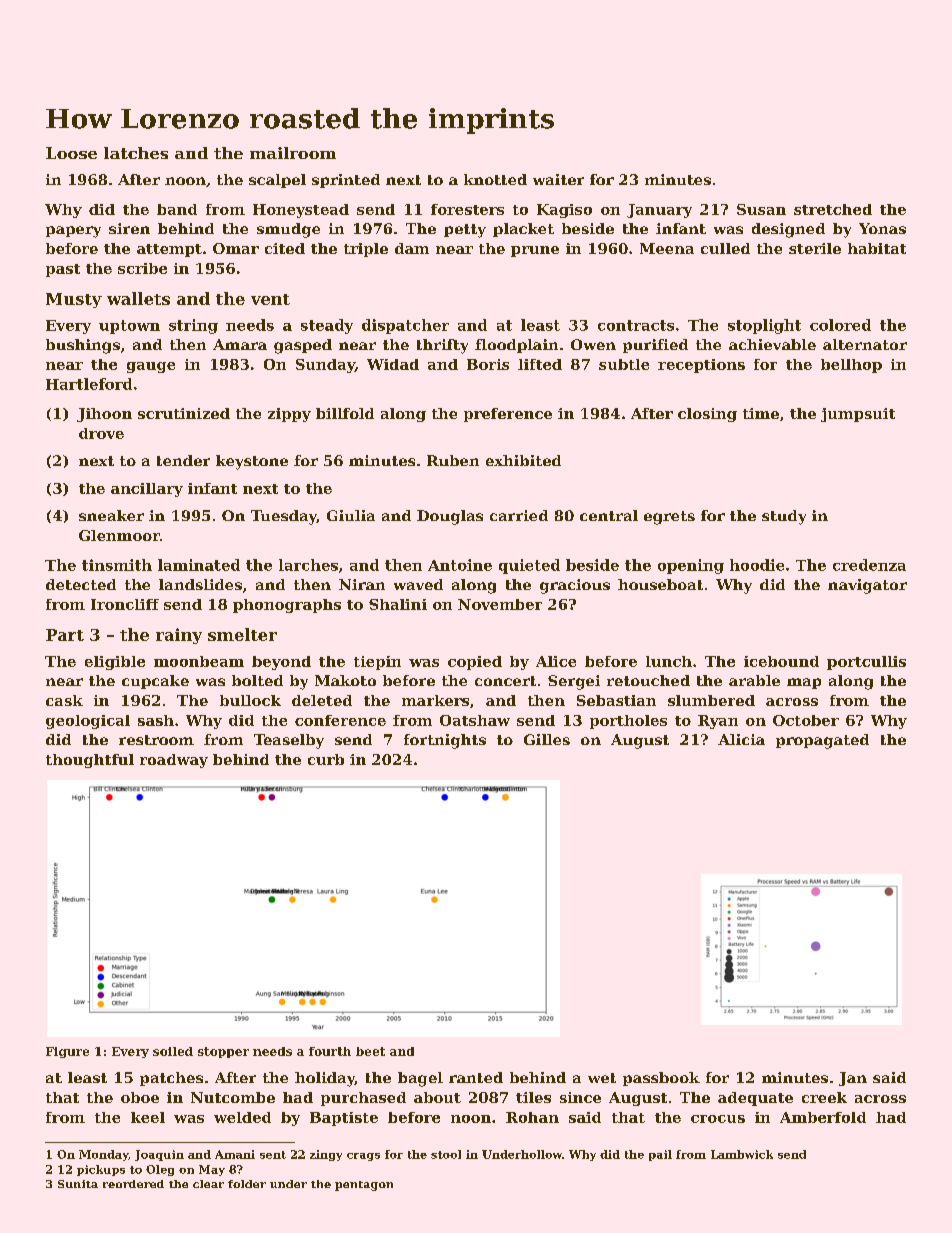 The image size is (952, 1233). I want to click on dispatcher, so click(405, 326).
